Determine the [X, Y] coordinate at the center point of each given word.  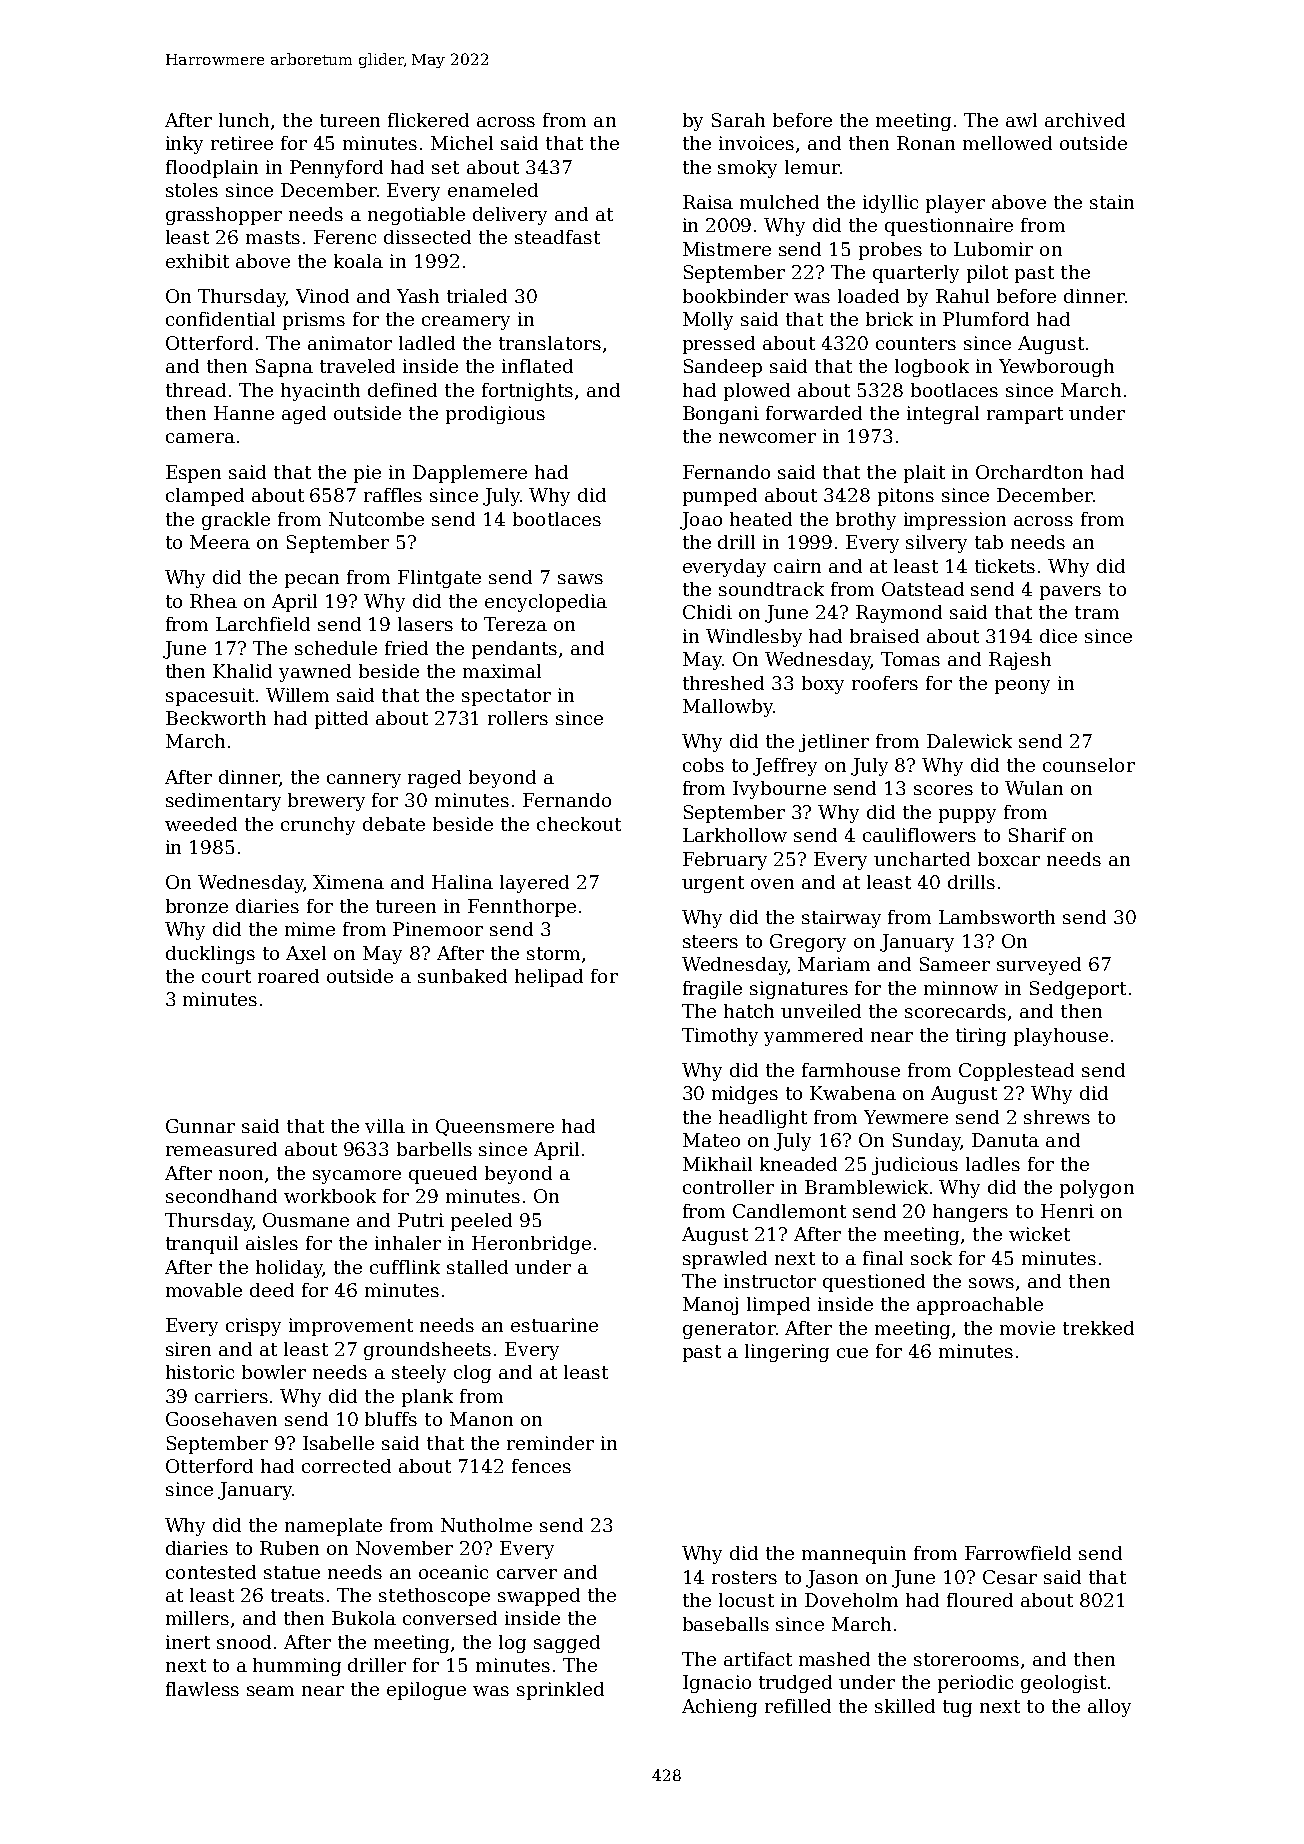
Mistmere [727, 249]
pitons [906, 497]
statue [292, 1572]
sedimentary [223, 802]
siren [188, 1349]
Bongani [721, 415]
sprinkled [560, 1691]
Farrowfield [1018, 1553]
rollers [518, 718]
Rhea [213, 601]
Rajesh [1020, 661]
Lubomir [993, 249]
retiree [242, 143]
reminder [550, 1443]
